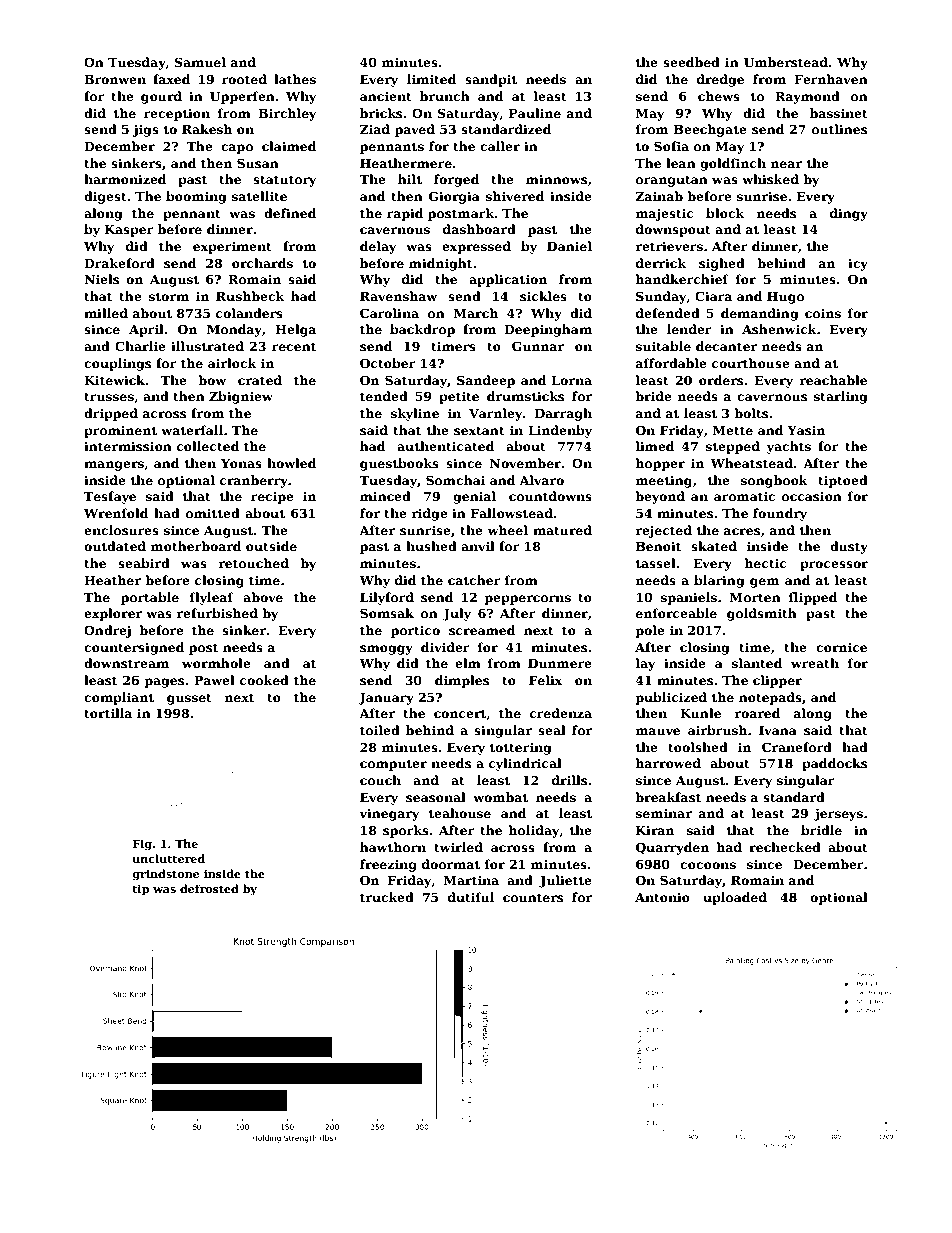 Image resolution: width=952 pixels, height=1233 pixels. I want to click on ancient, so click(386, 96).
